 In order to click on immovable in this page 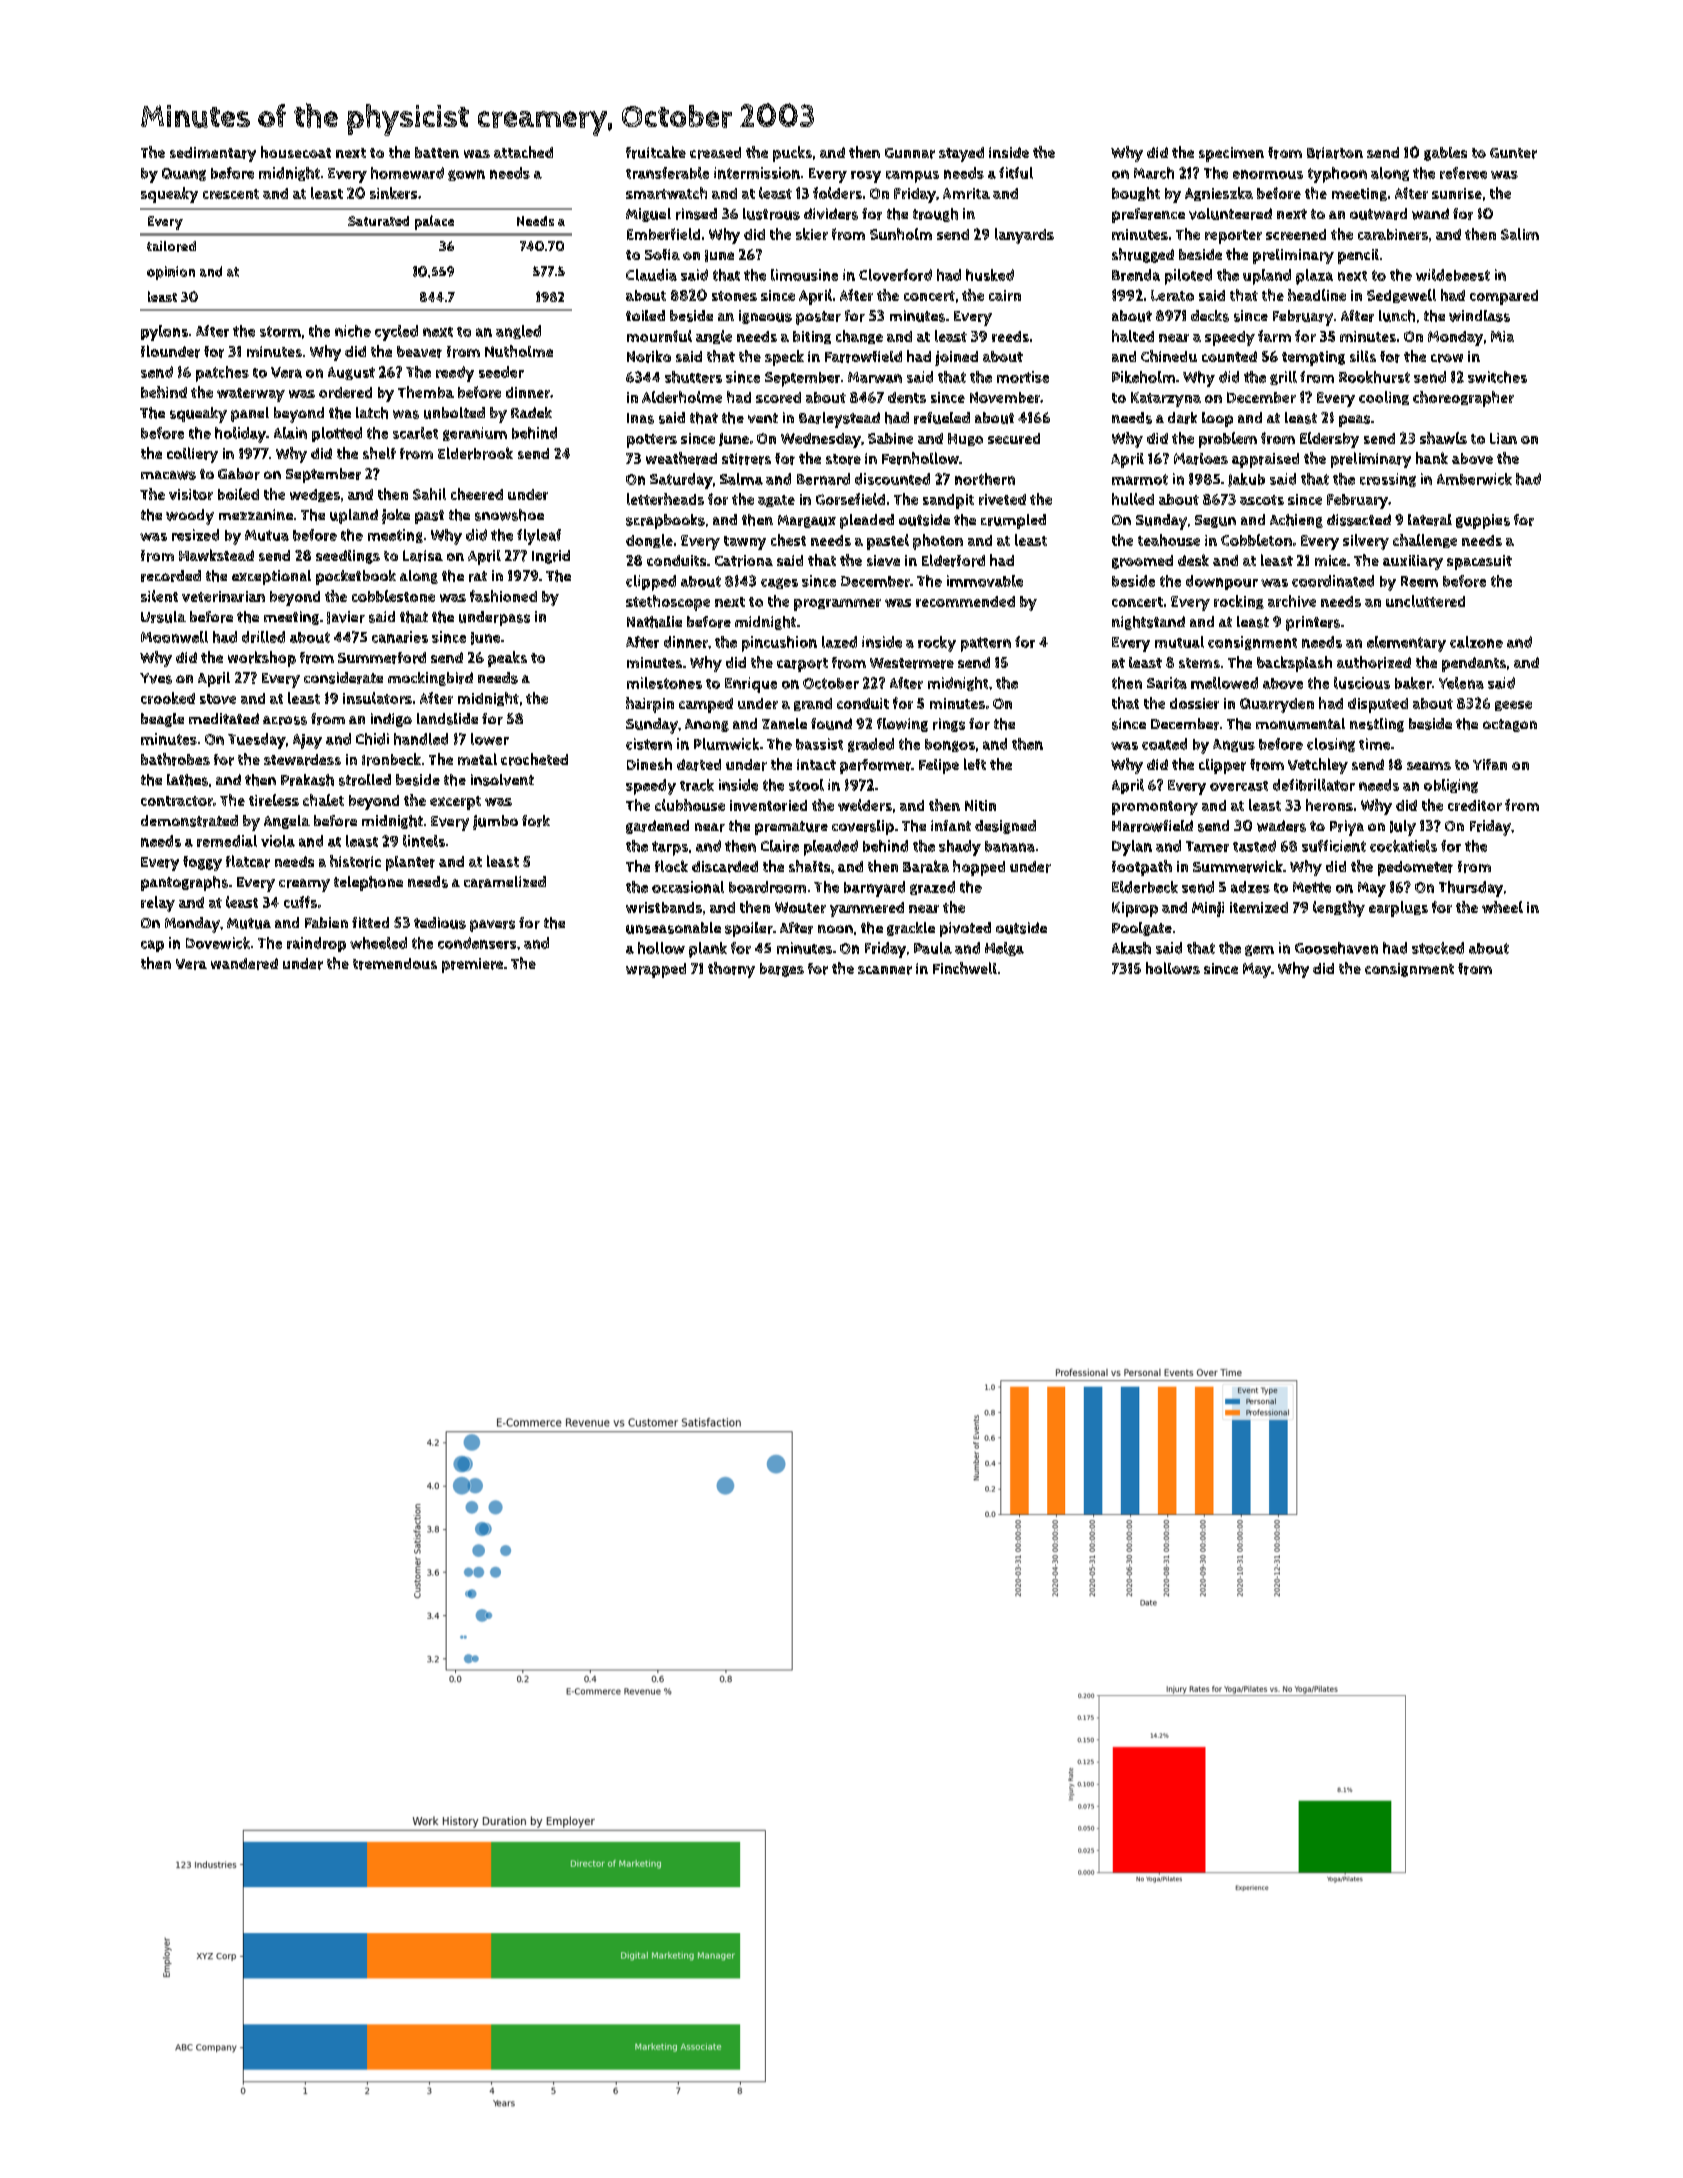, I will do `click(985, 581)`.
